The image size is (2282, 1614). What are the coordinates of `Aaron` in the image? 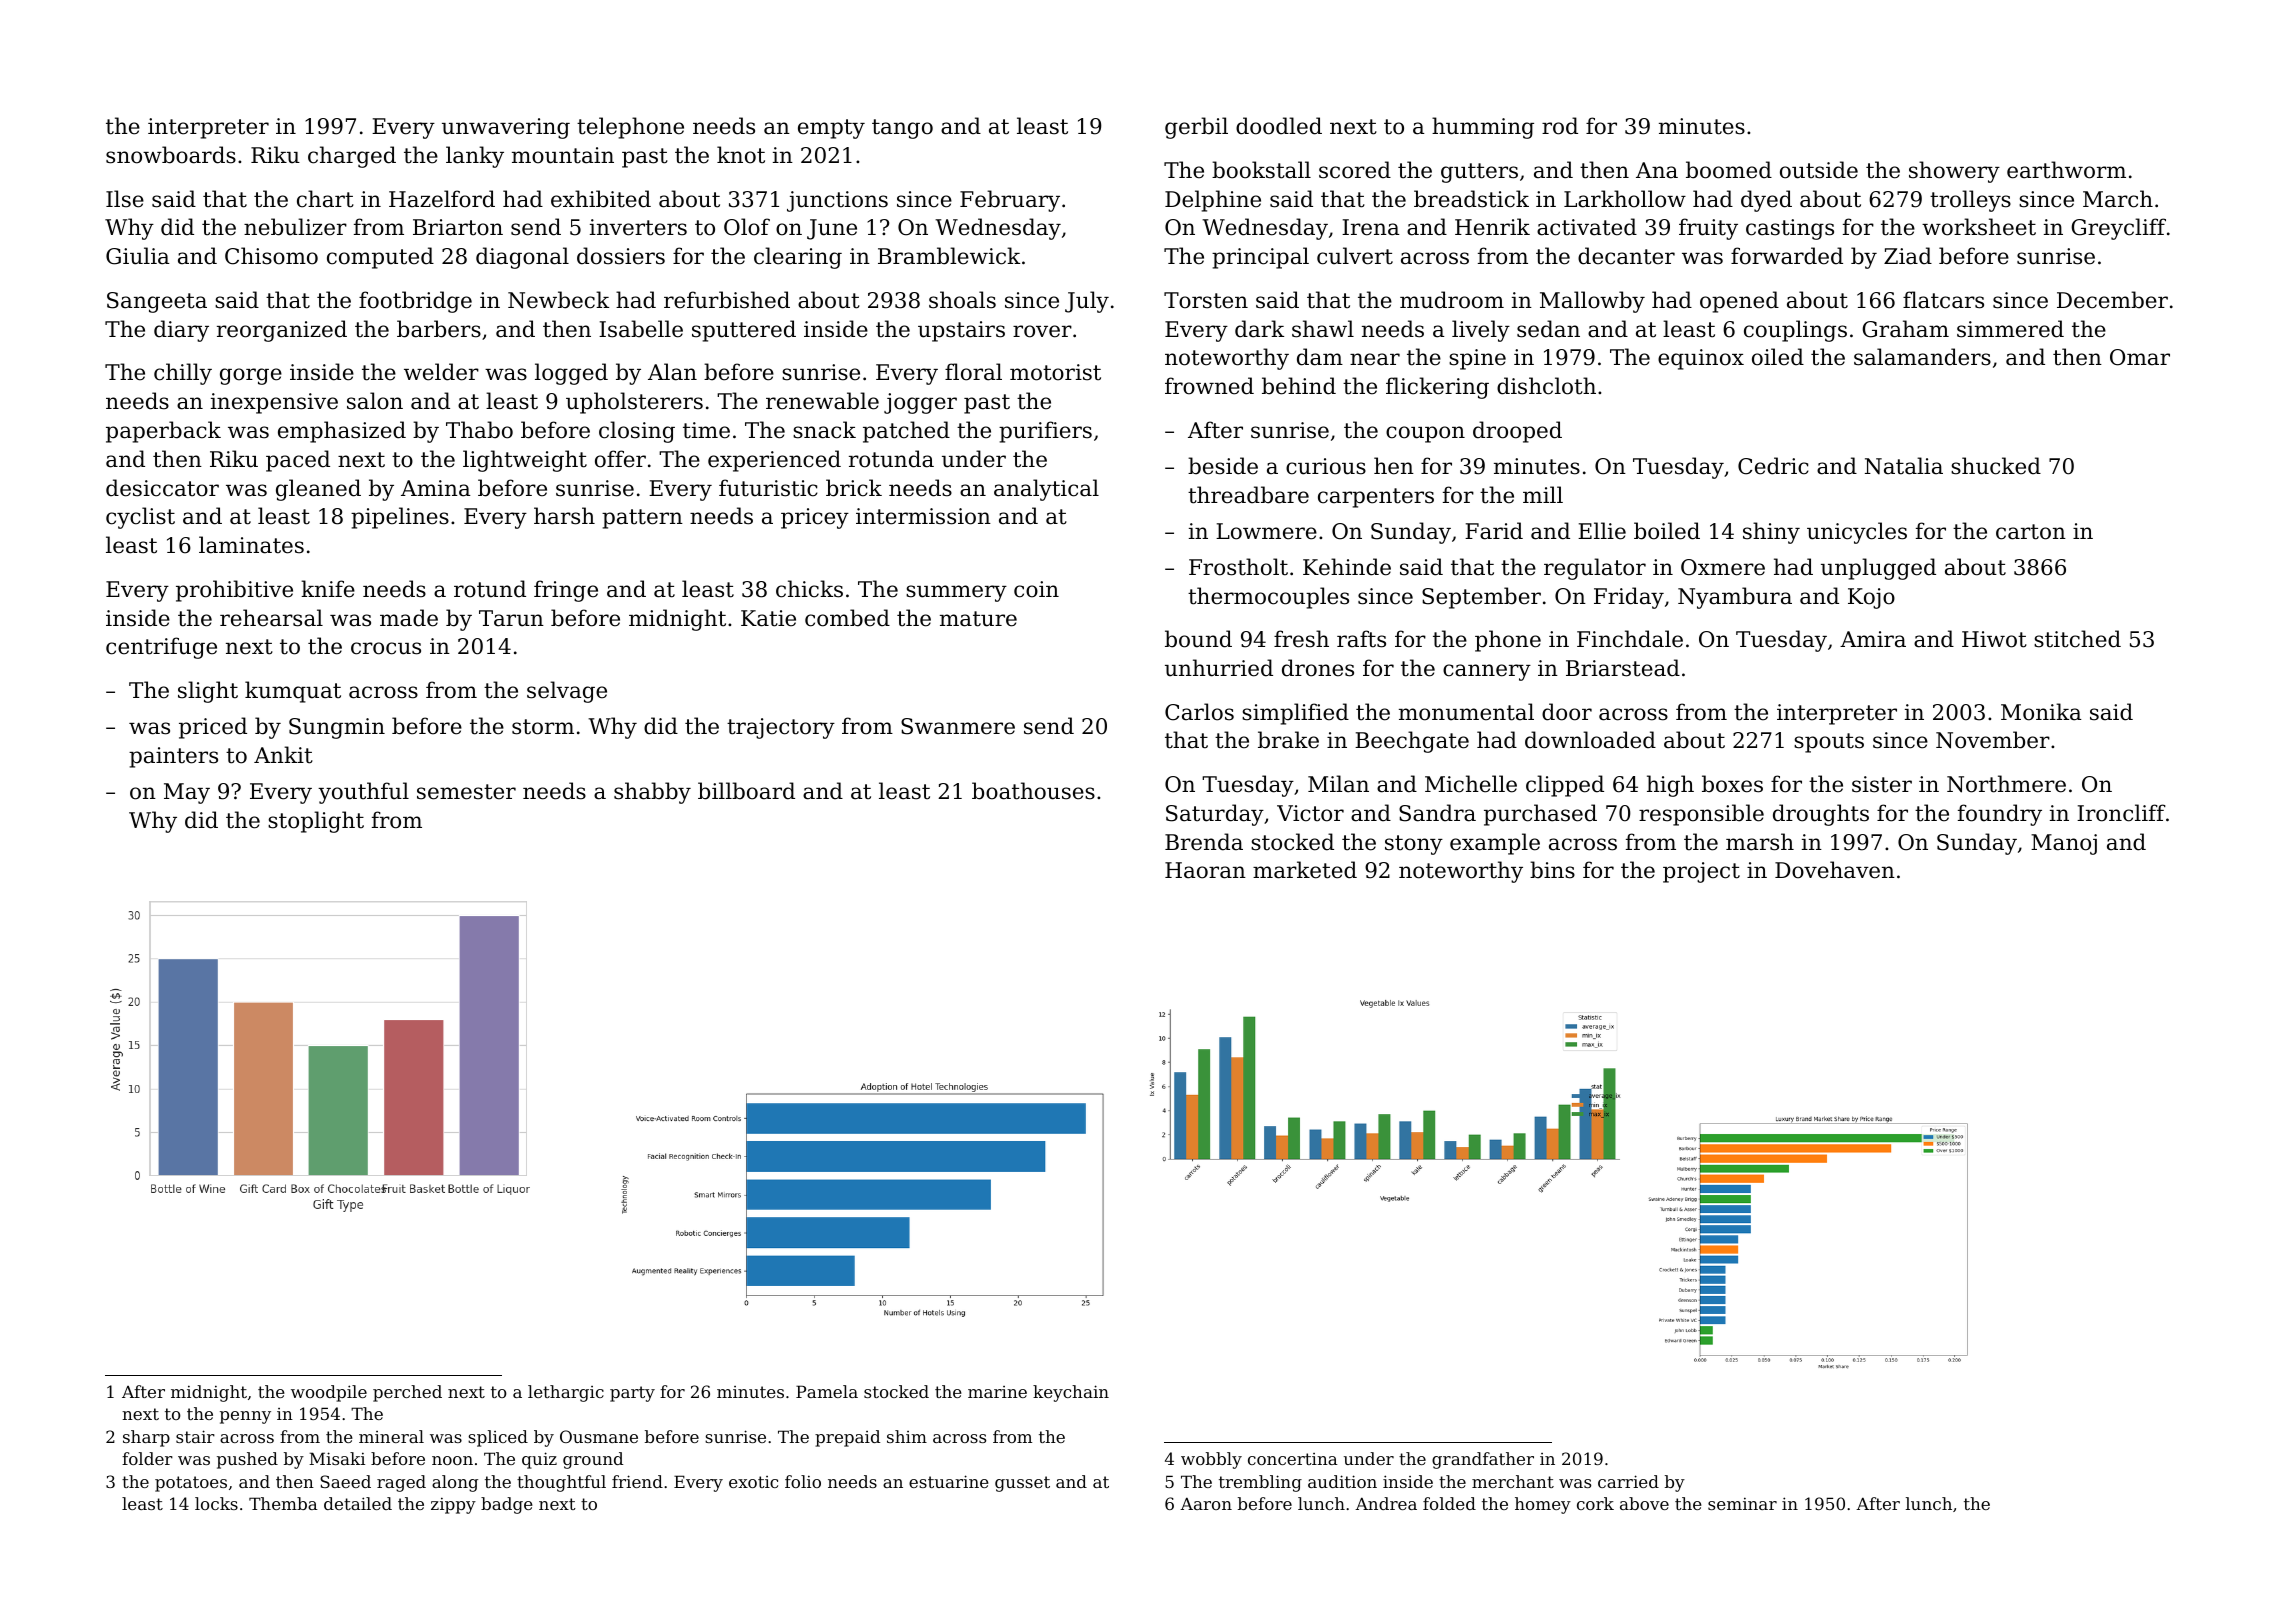 It's located at (1206, 1503).
